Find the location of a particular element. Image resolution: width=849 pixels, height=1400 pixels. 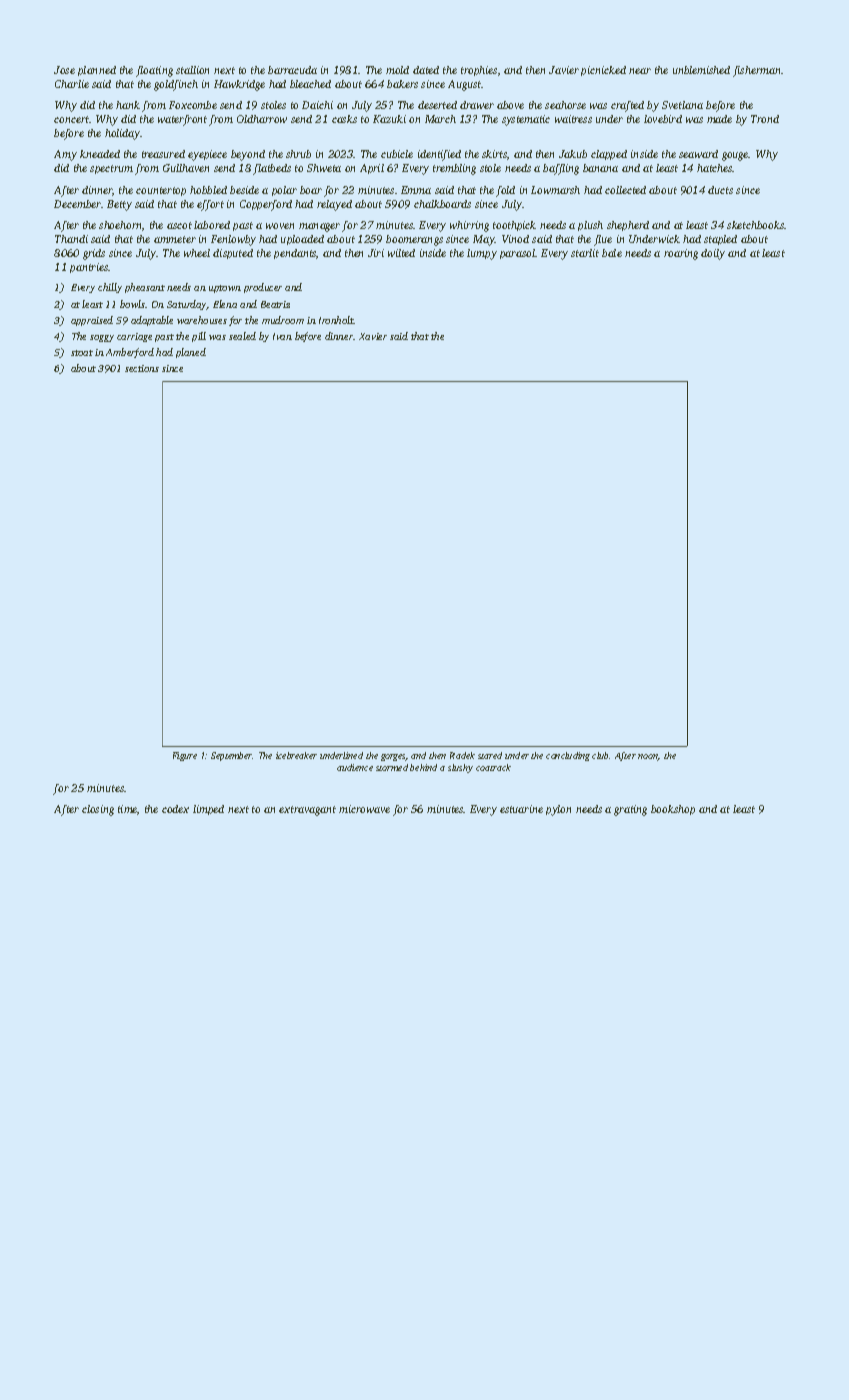

seaward is located at coordinates (698, 154).
